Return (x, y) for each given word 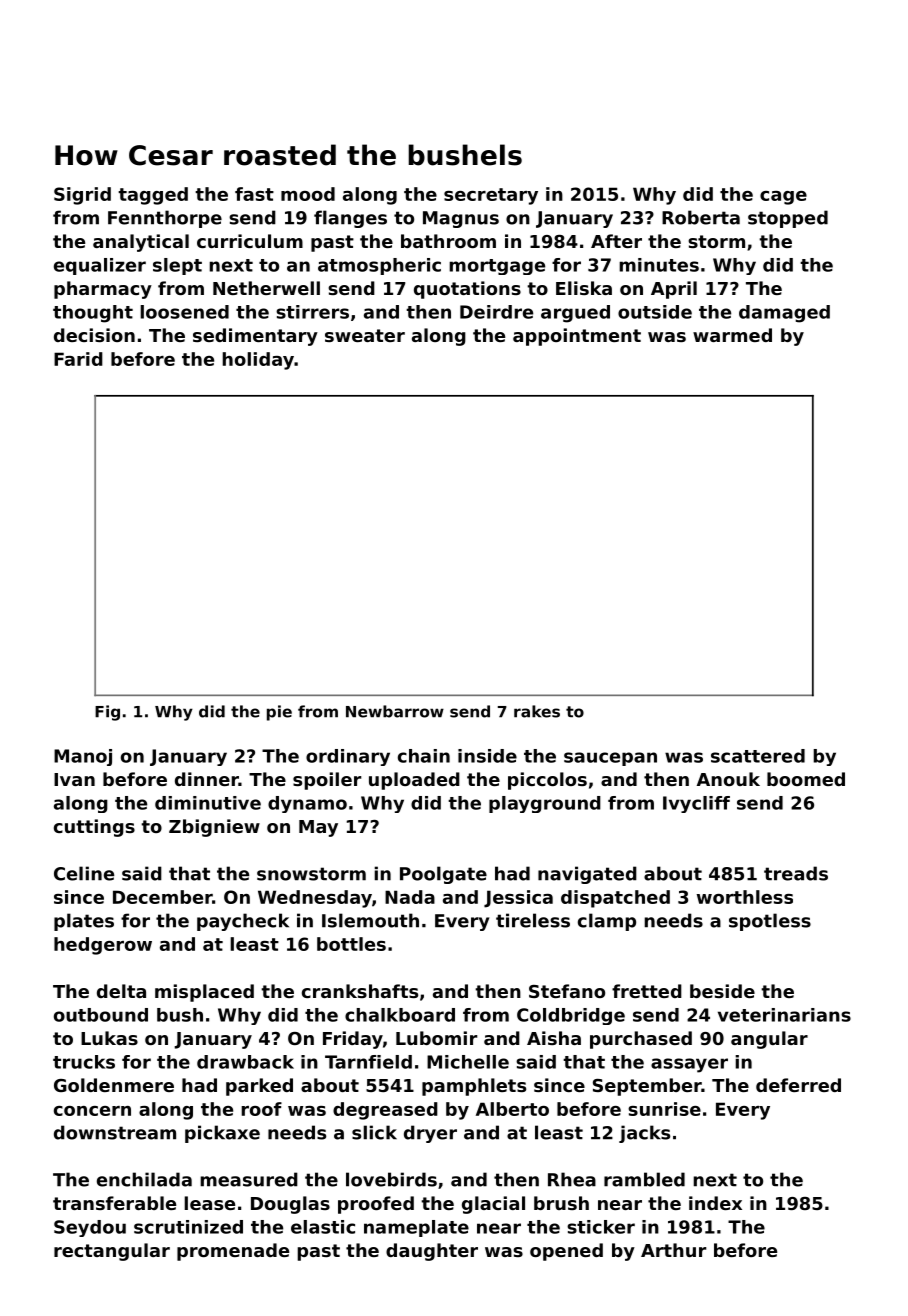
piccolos (547, 781)
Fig (107, 713)
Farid (78, 359)
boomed (806, 779)
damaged (784, 314)
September (647, 1087)
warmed (732, 335)
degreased (385, 1111)
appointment (577, 337)
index (715, 1203)
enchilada (144, 1179)
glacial (493, 1205)
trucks (84, 1062)
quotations (467, 290)
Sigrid (82, 196)
